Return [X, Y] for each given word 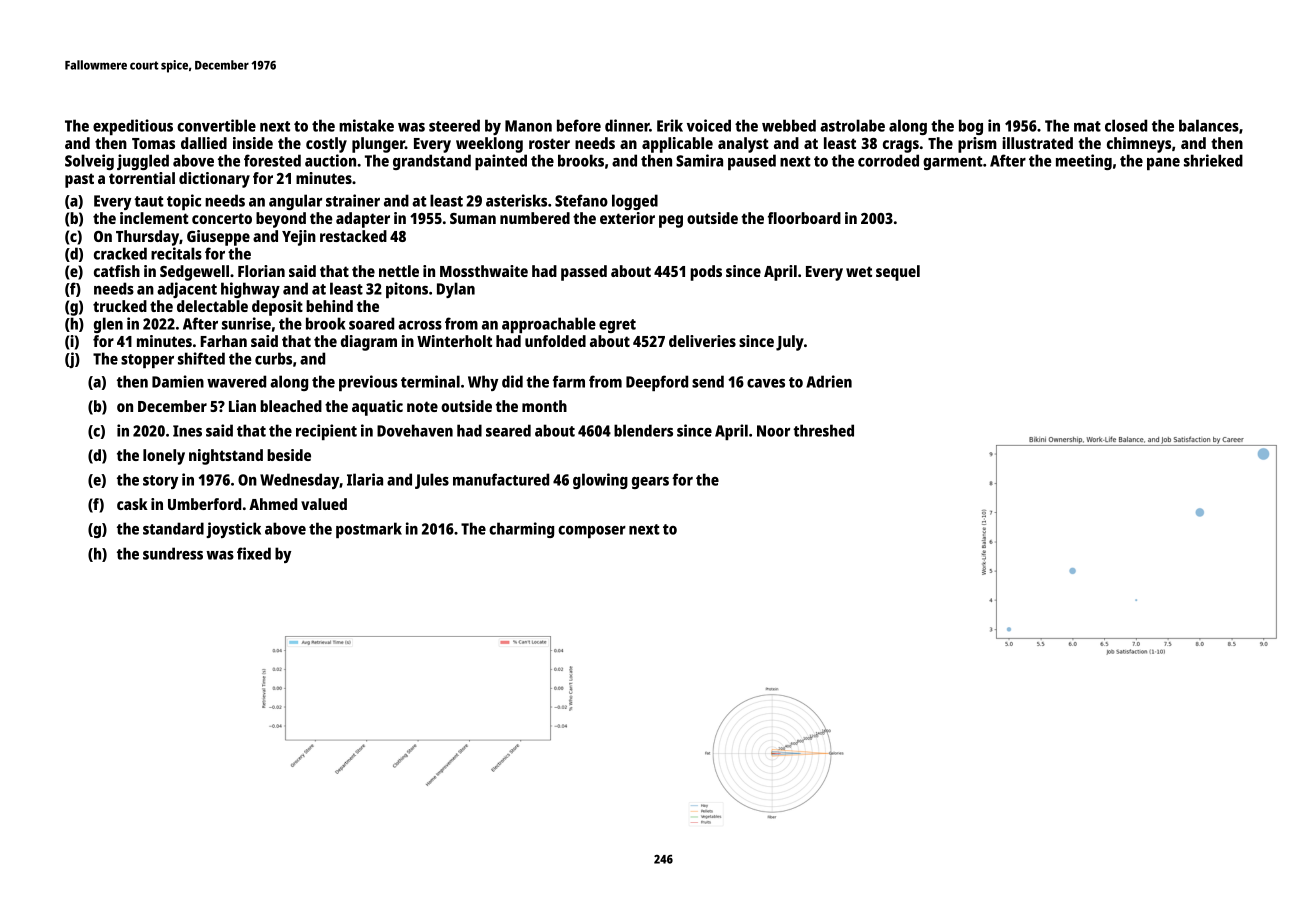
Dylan [456, 290]
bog [971, 127]
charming [521, 530]
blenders [643, 430]
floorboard [804, 218]
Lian [242, 406]
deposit [277, 308]
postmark [369, 530]
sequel [898, 273]
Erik [670, 125]
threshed [823, 430]
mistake [366, 125]
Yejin [299, 238]
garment [953, 163]
